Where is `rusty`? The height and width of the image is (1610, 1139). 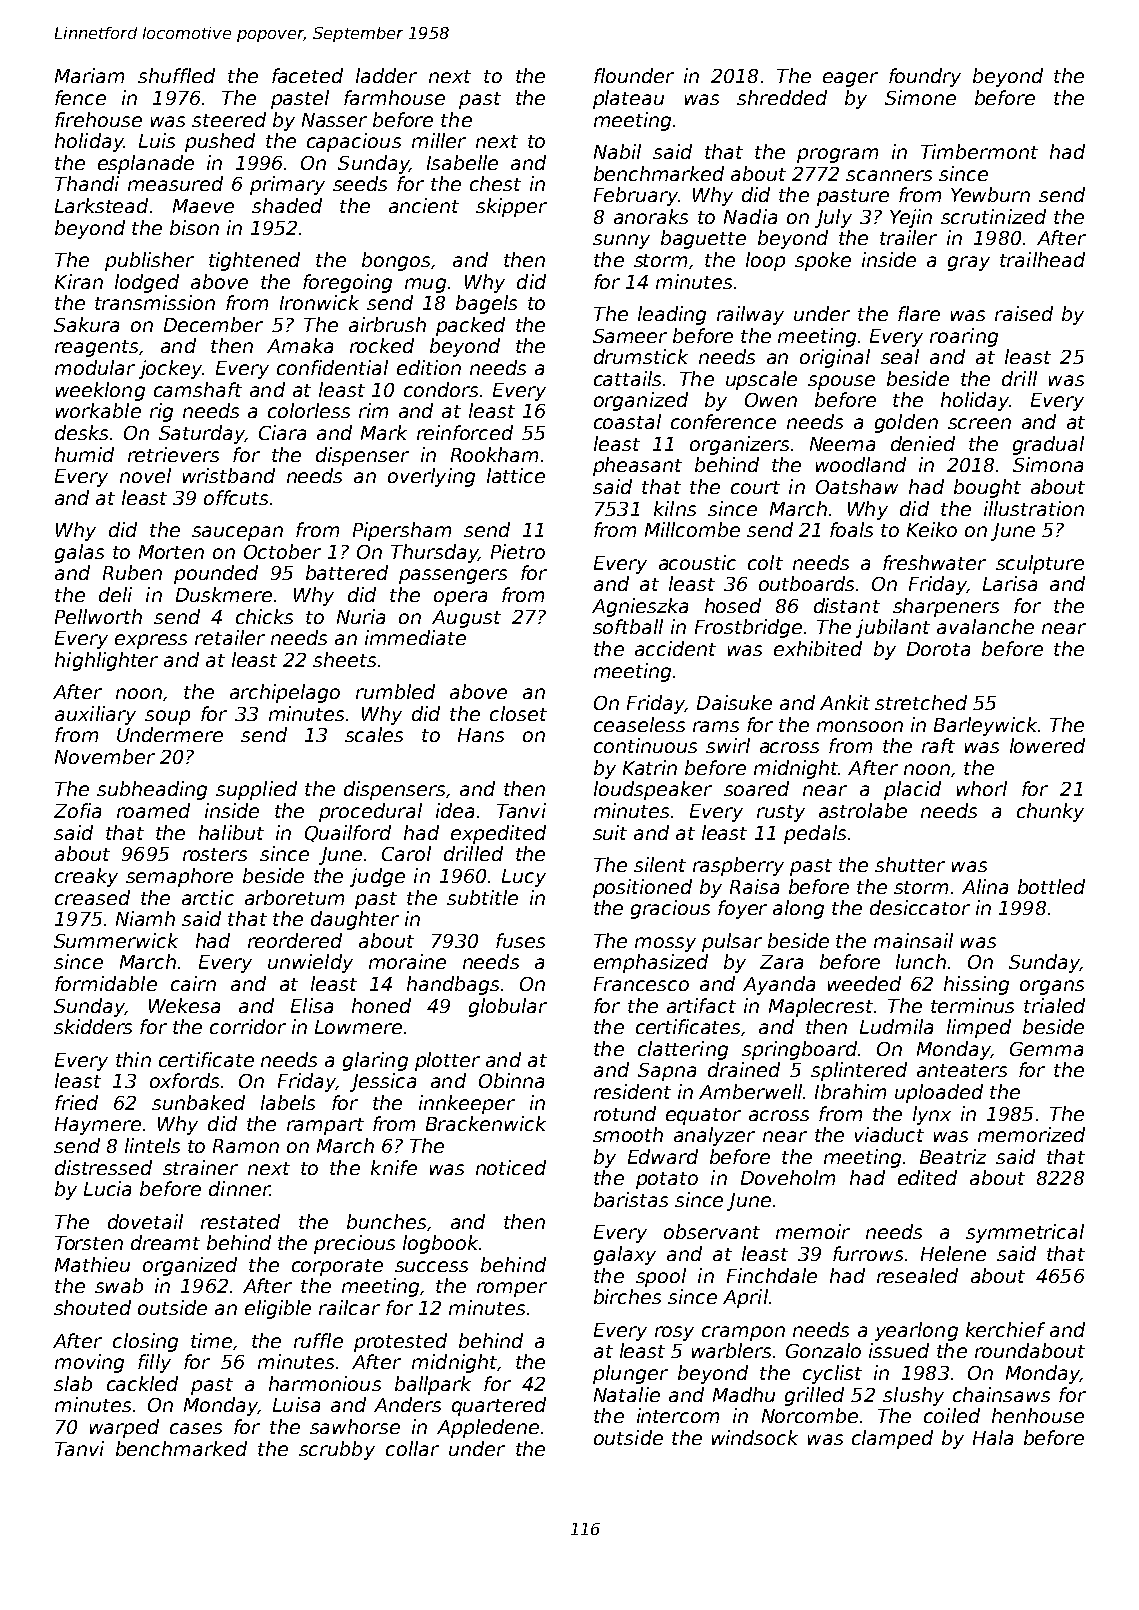
rusty is located at coordinates (781, 813).
